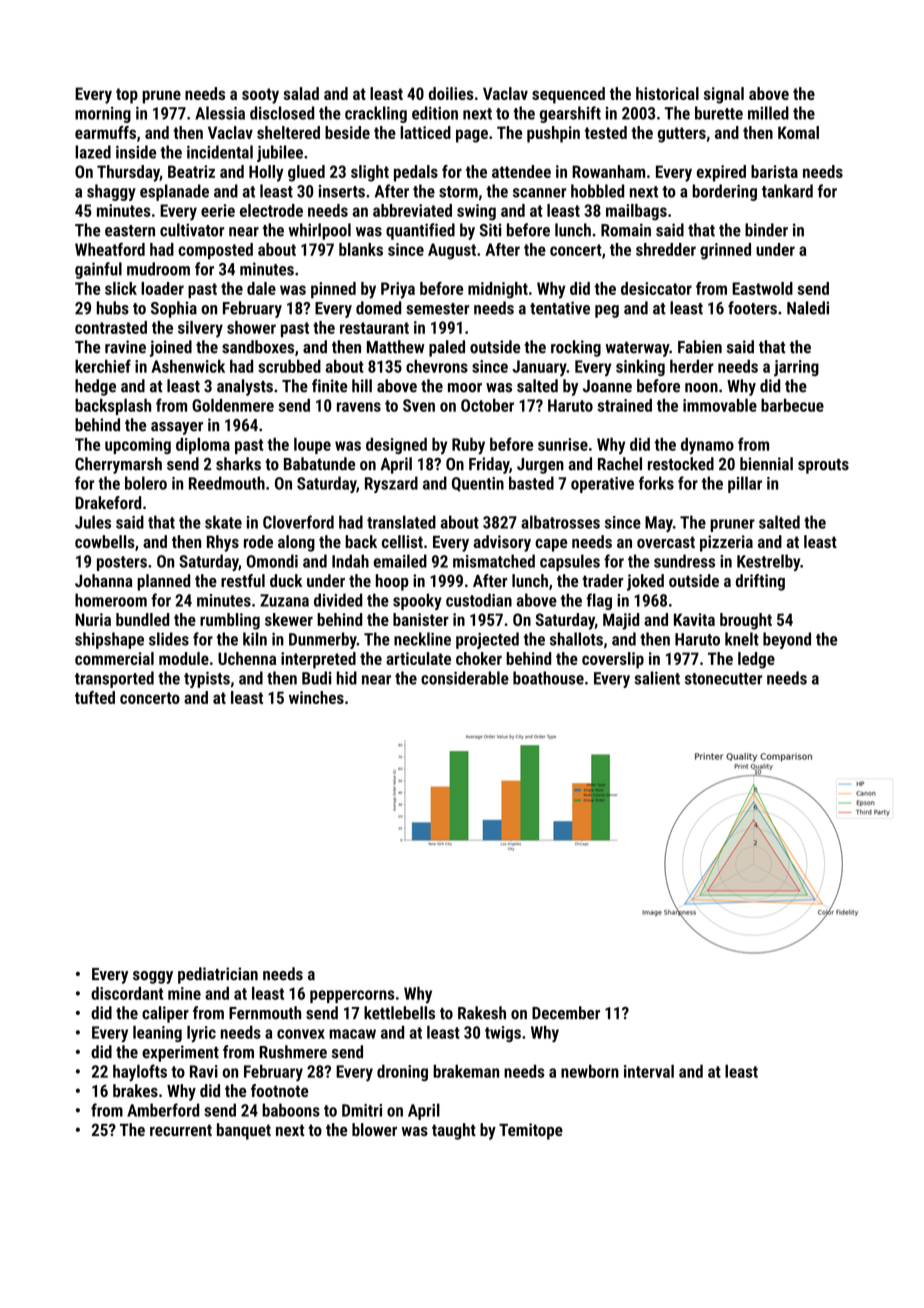  Describe the element at coordinates (218, 975) in the document. I see `pediatrician` at that location.
